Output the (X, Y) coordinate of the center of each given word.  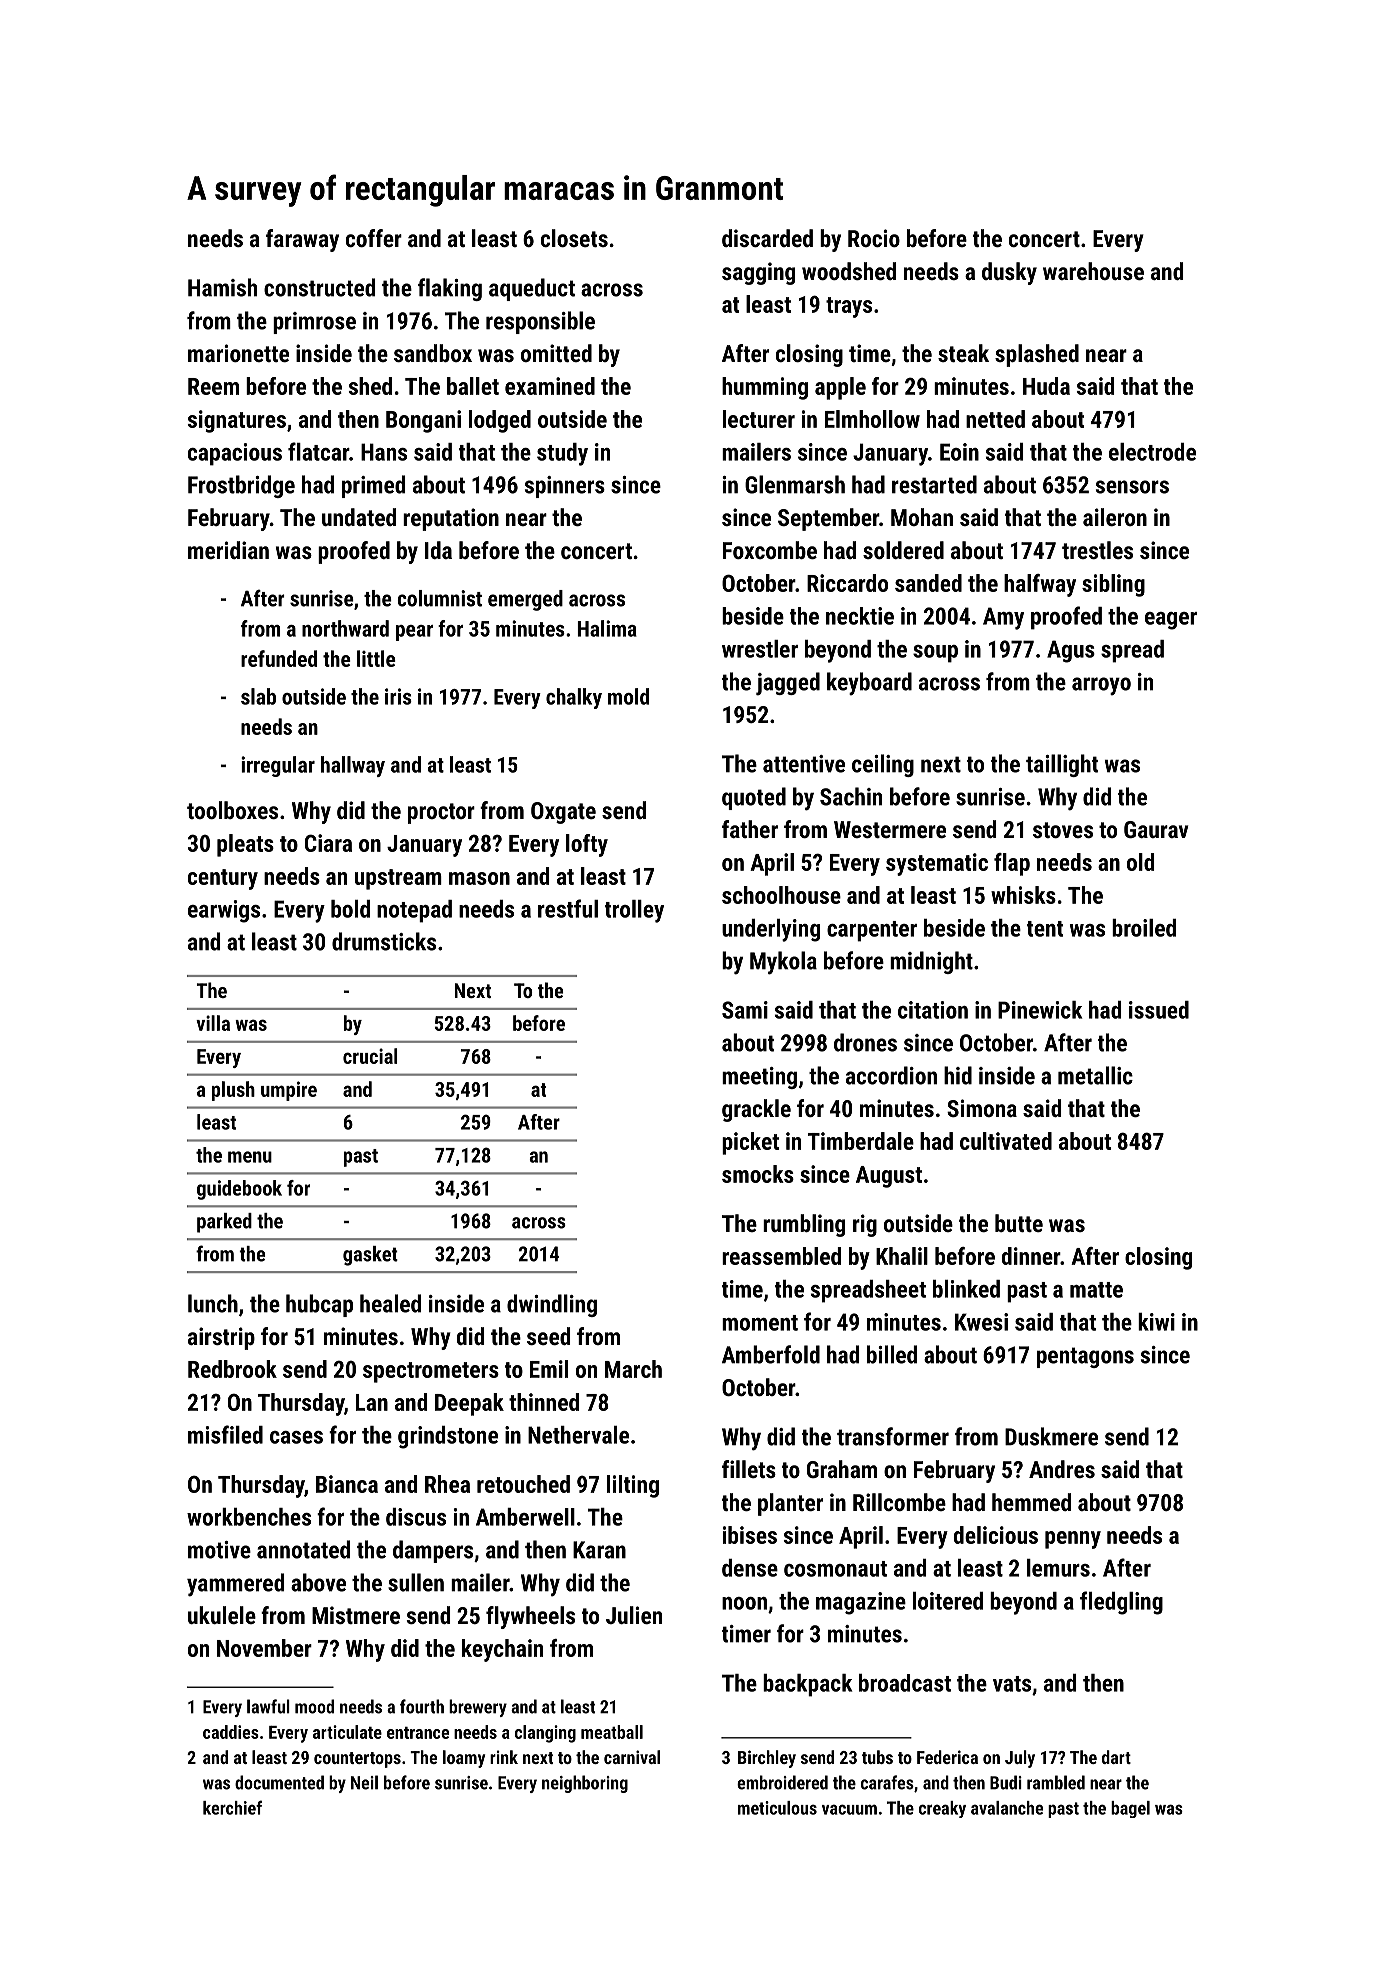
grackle (756, 1110)
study (562, 454)
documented (279, 1782)
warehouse (1093, 271)
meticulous (777, 1808)
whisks (1023, 895)
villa (213, 1023)
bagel (1130, 1809)
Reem (213, 386)
